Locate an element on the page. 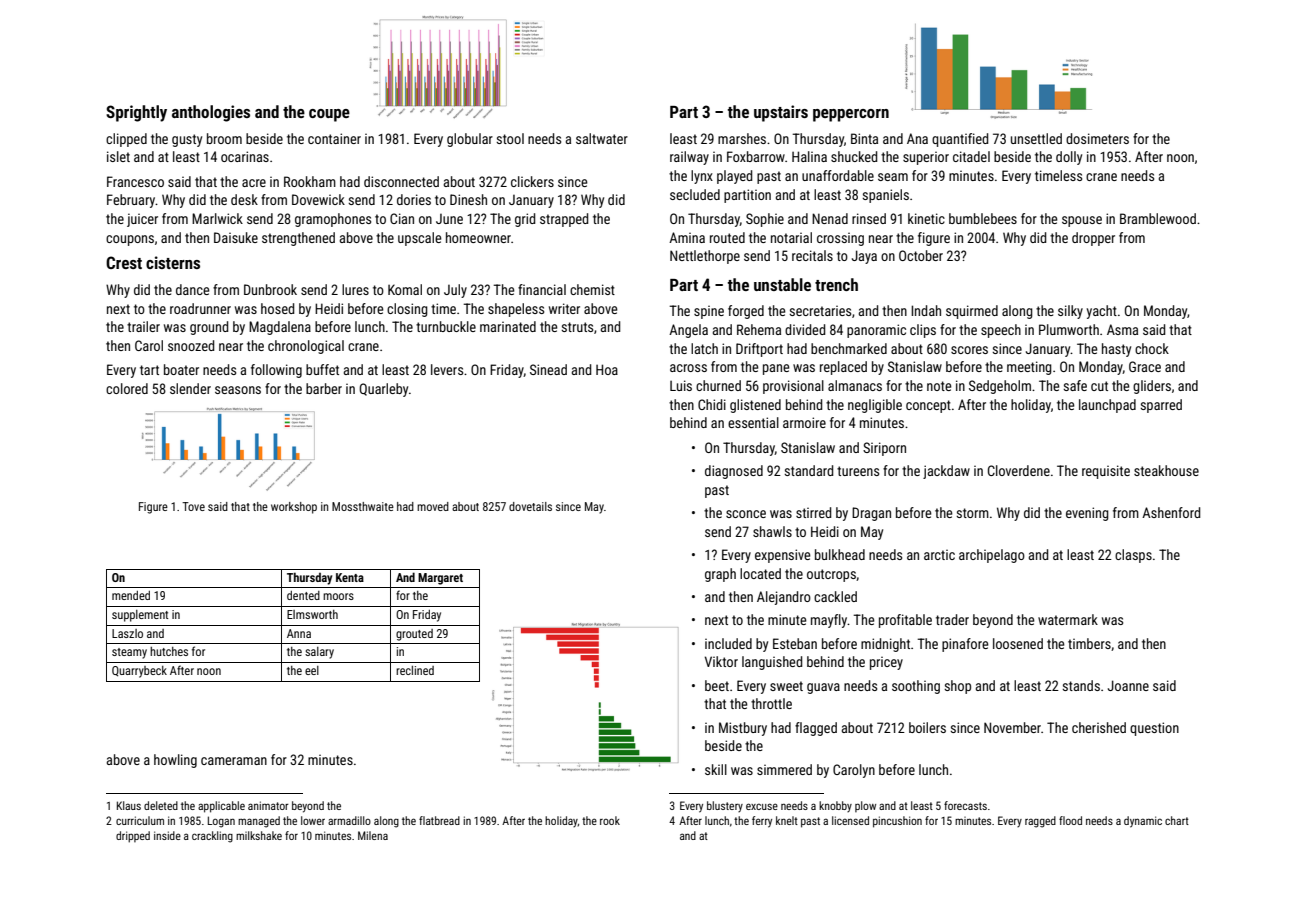 This image has height=924, width=1308. chronological is located at coordinates (306, 347).
